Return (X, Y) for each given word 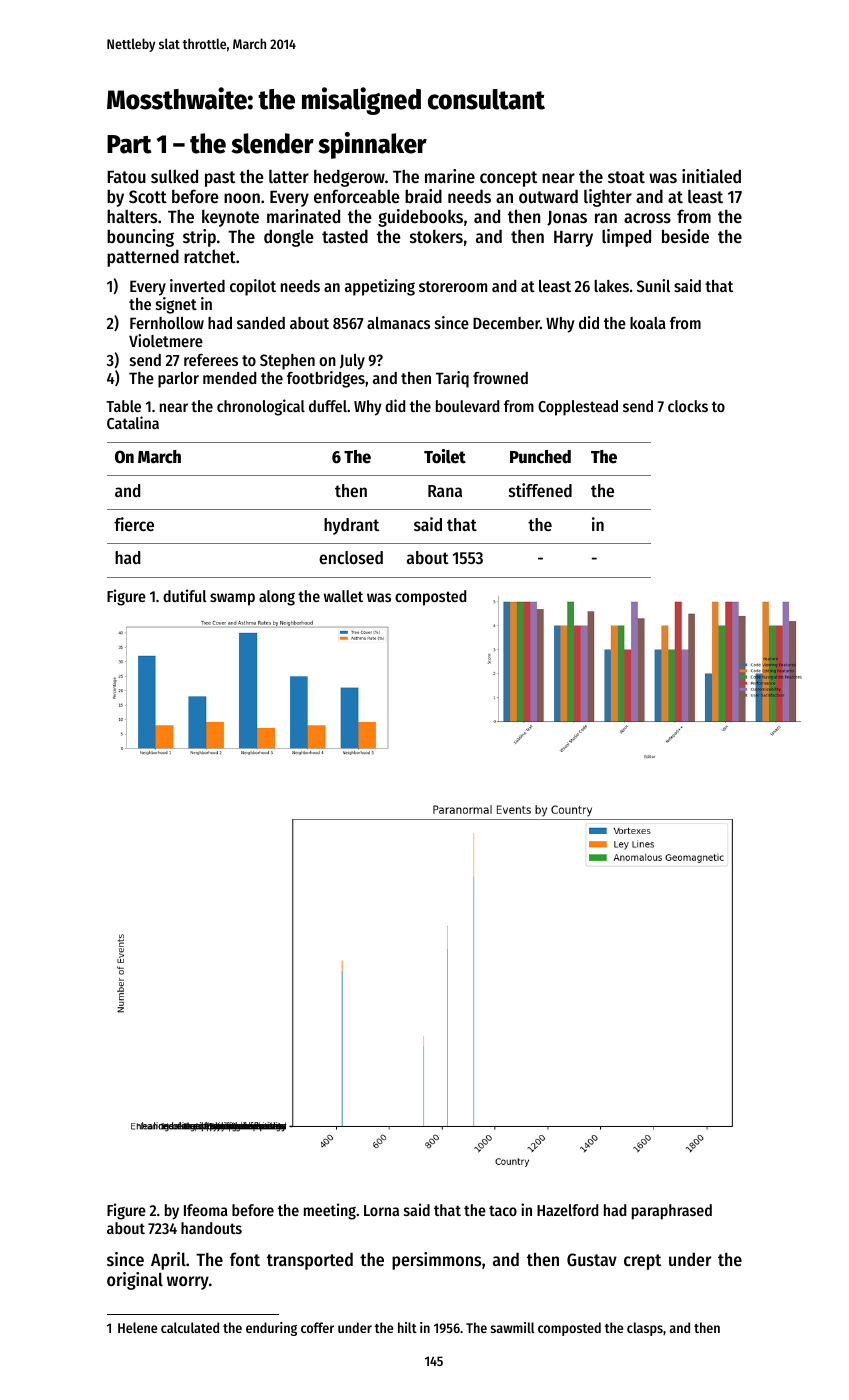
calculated (190, 1327)
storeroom (453, 286)
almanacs (398, 323)
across (647, 218)
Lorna (381, 1210)
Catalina (133, 422)
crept (642, 1262)
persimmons (436, 1261)
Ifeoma (206, 1210)
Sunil (653, 285)
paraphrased (672, 1212)
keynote (230, 218)
